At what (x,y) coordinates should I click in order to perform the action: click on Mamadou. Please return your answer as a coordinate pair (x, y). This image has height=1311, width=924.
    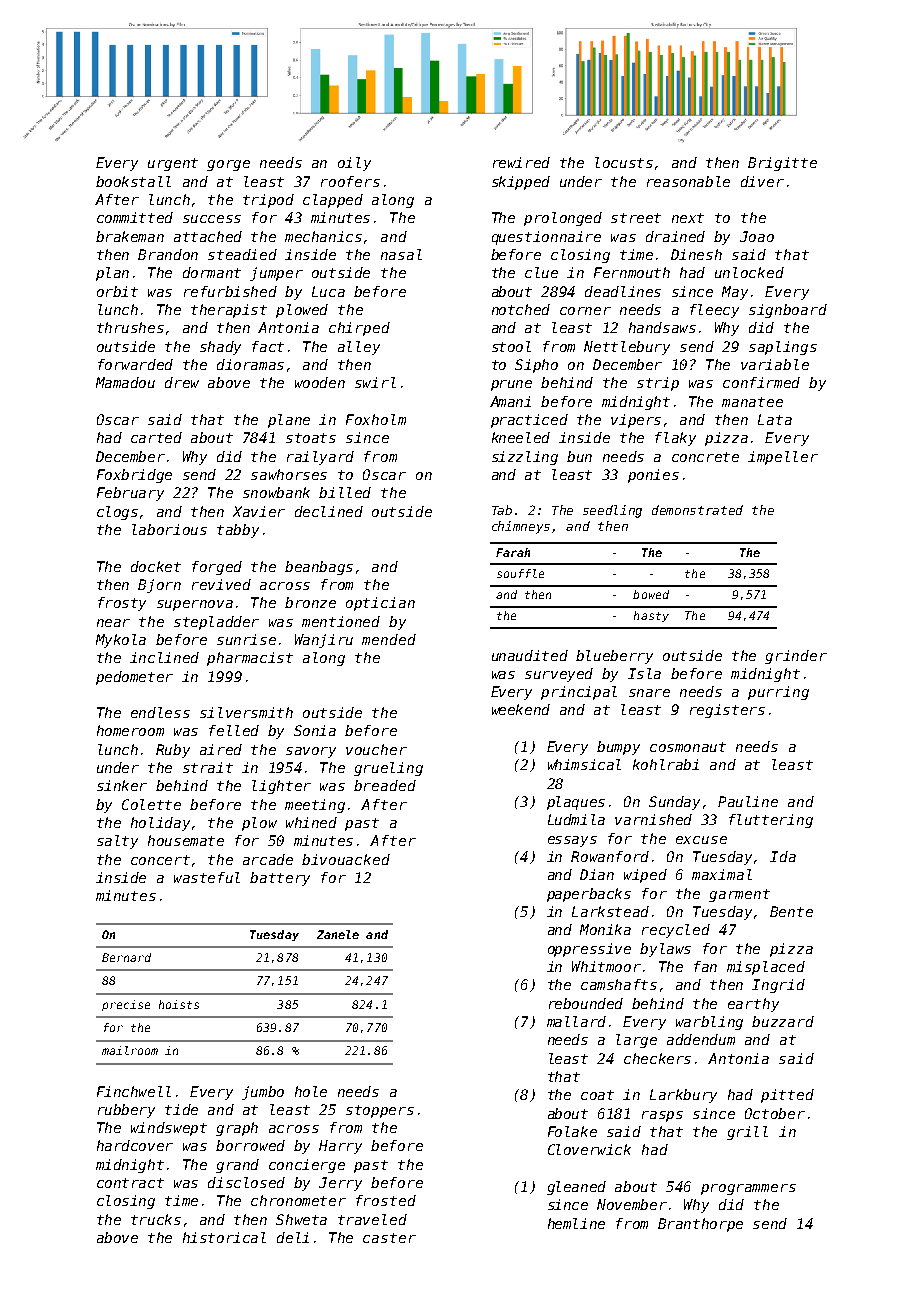
    Looking at the image, I should click on (125, 382).
